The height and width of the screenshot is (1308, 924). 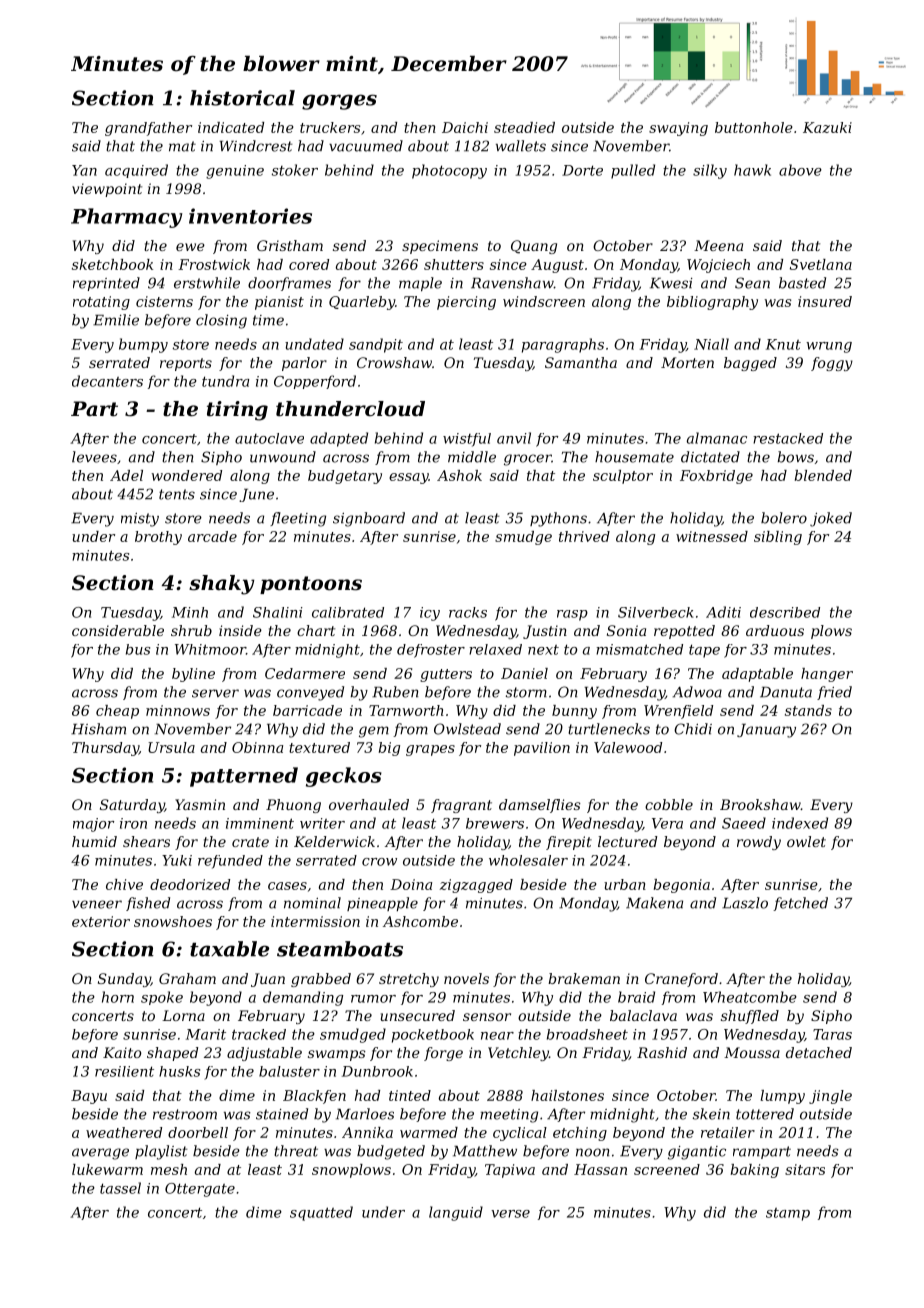 What do you see at coordinates (574, 712) in the screenshot?
I see `bunny` at bounding box center [574, 712].
